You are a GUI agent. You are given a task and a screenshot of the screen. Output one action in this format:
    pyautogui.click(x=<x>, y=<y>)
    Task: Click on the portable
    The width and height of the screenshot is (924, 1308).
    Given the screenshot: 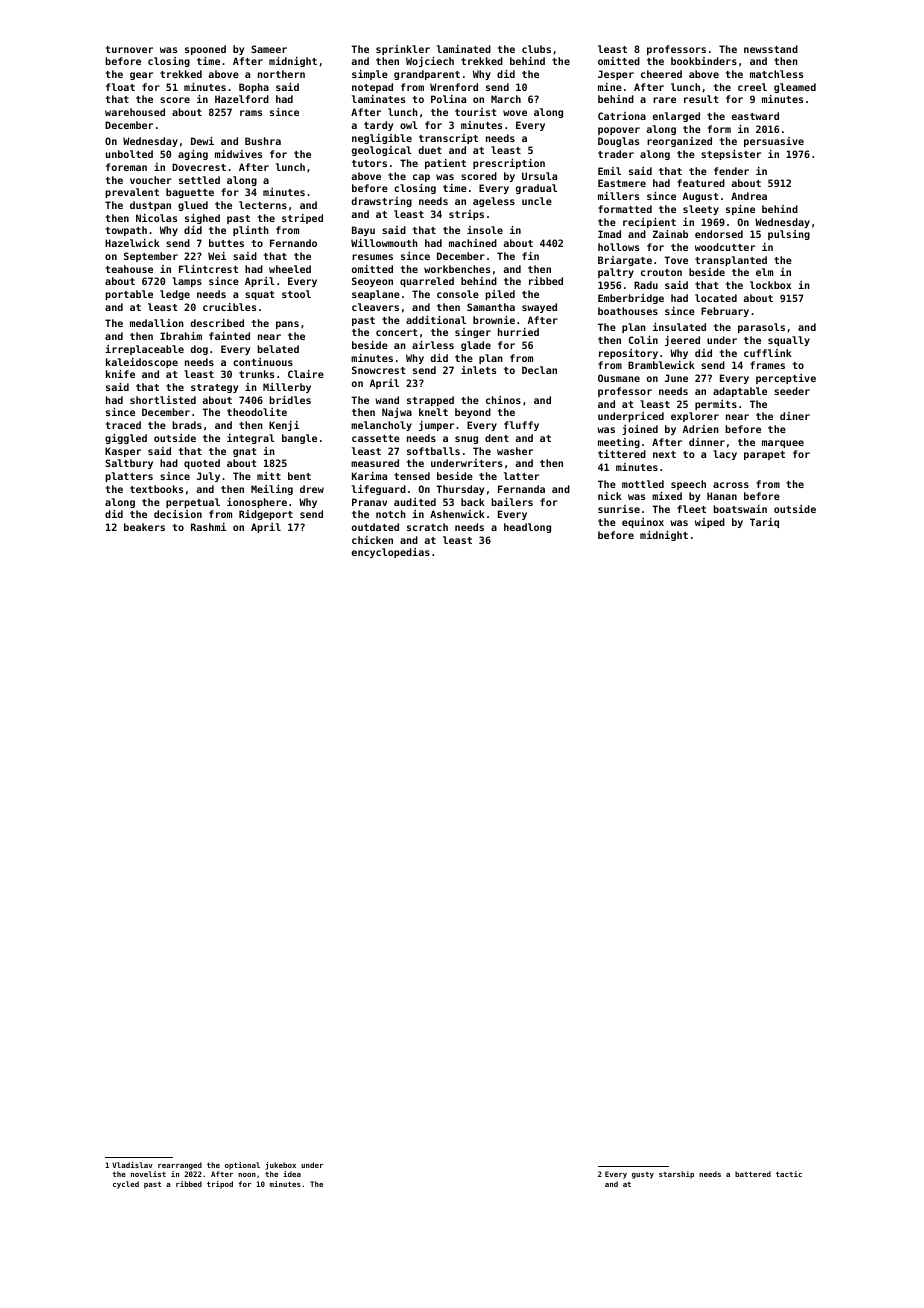 What is the action you would take?
    pyautogui.click(x=129, y=295)
